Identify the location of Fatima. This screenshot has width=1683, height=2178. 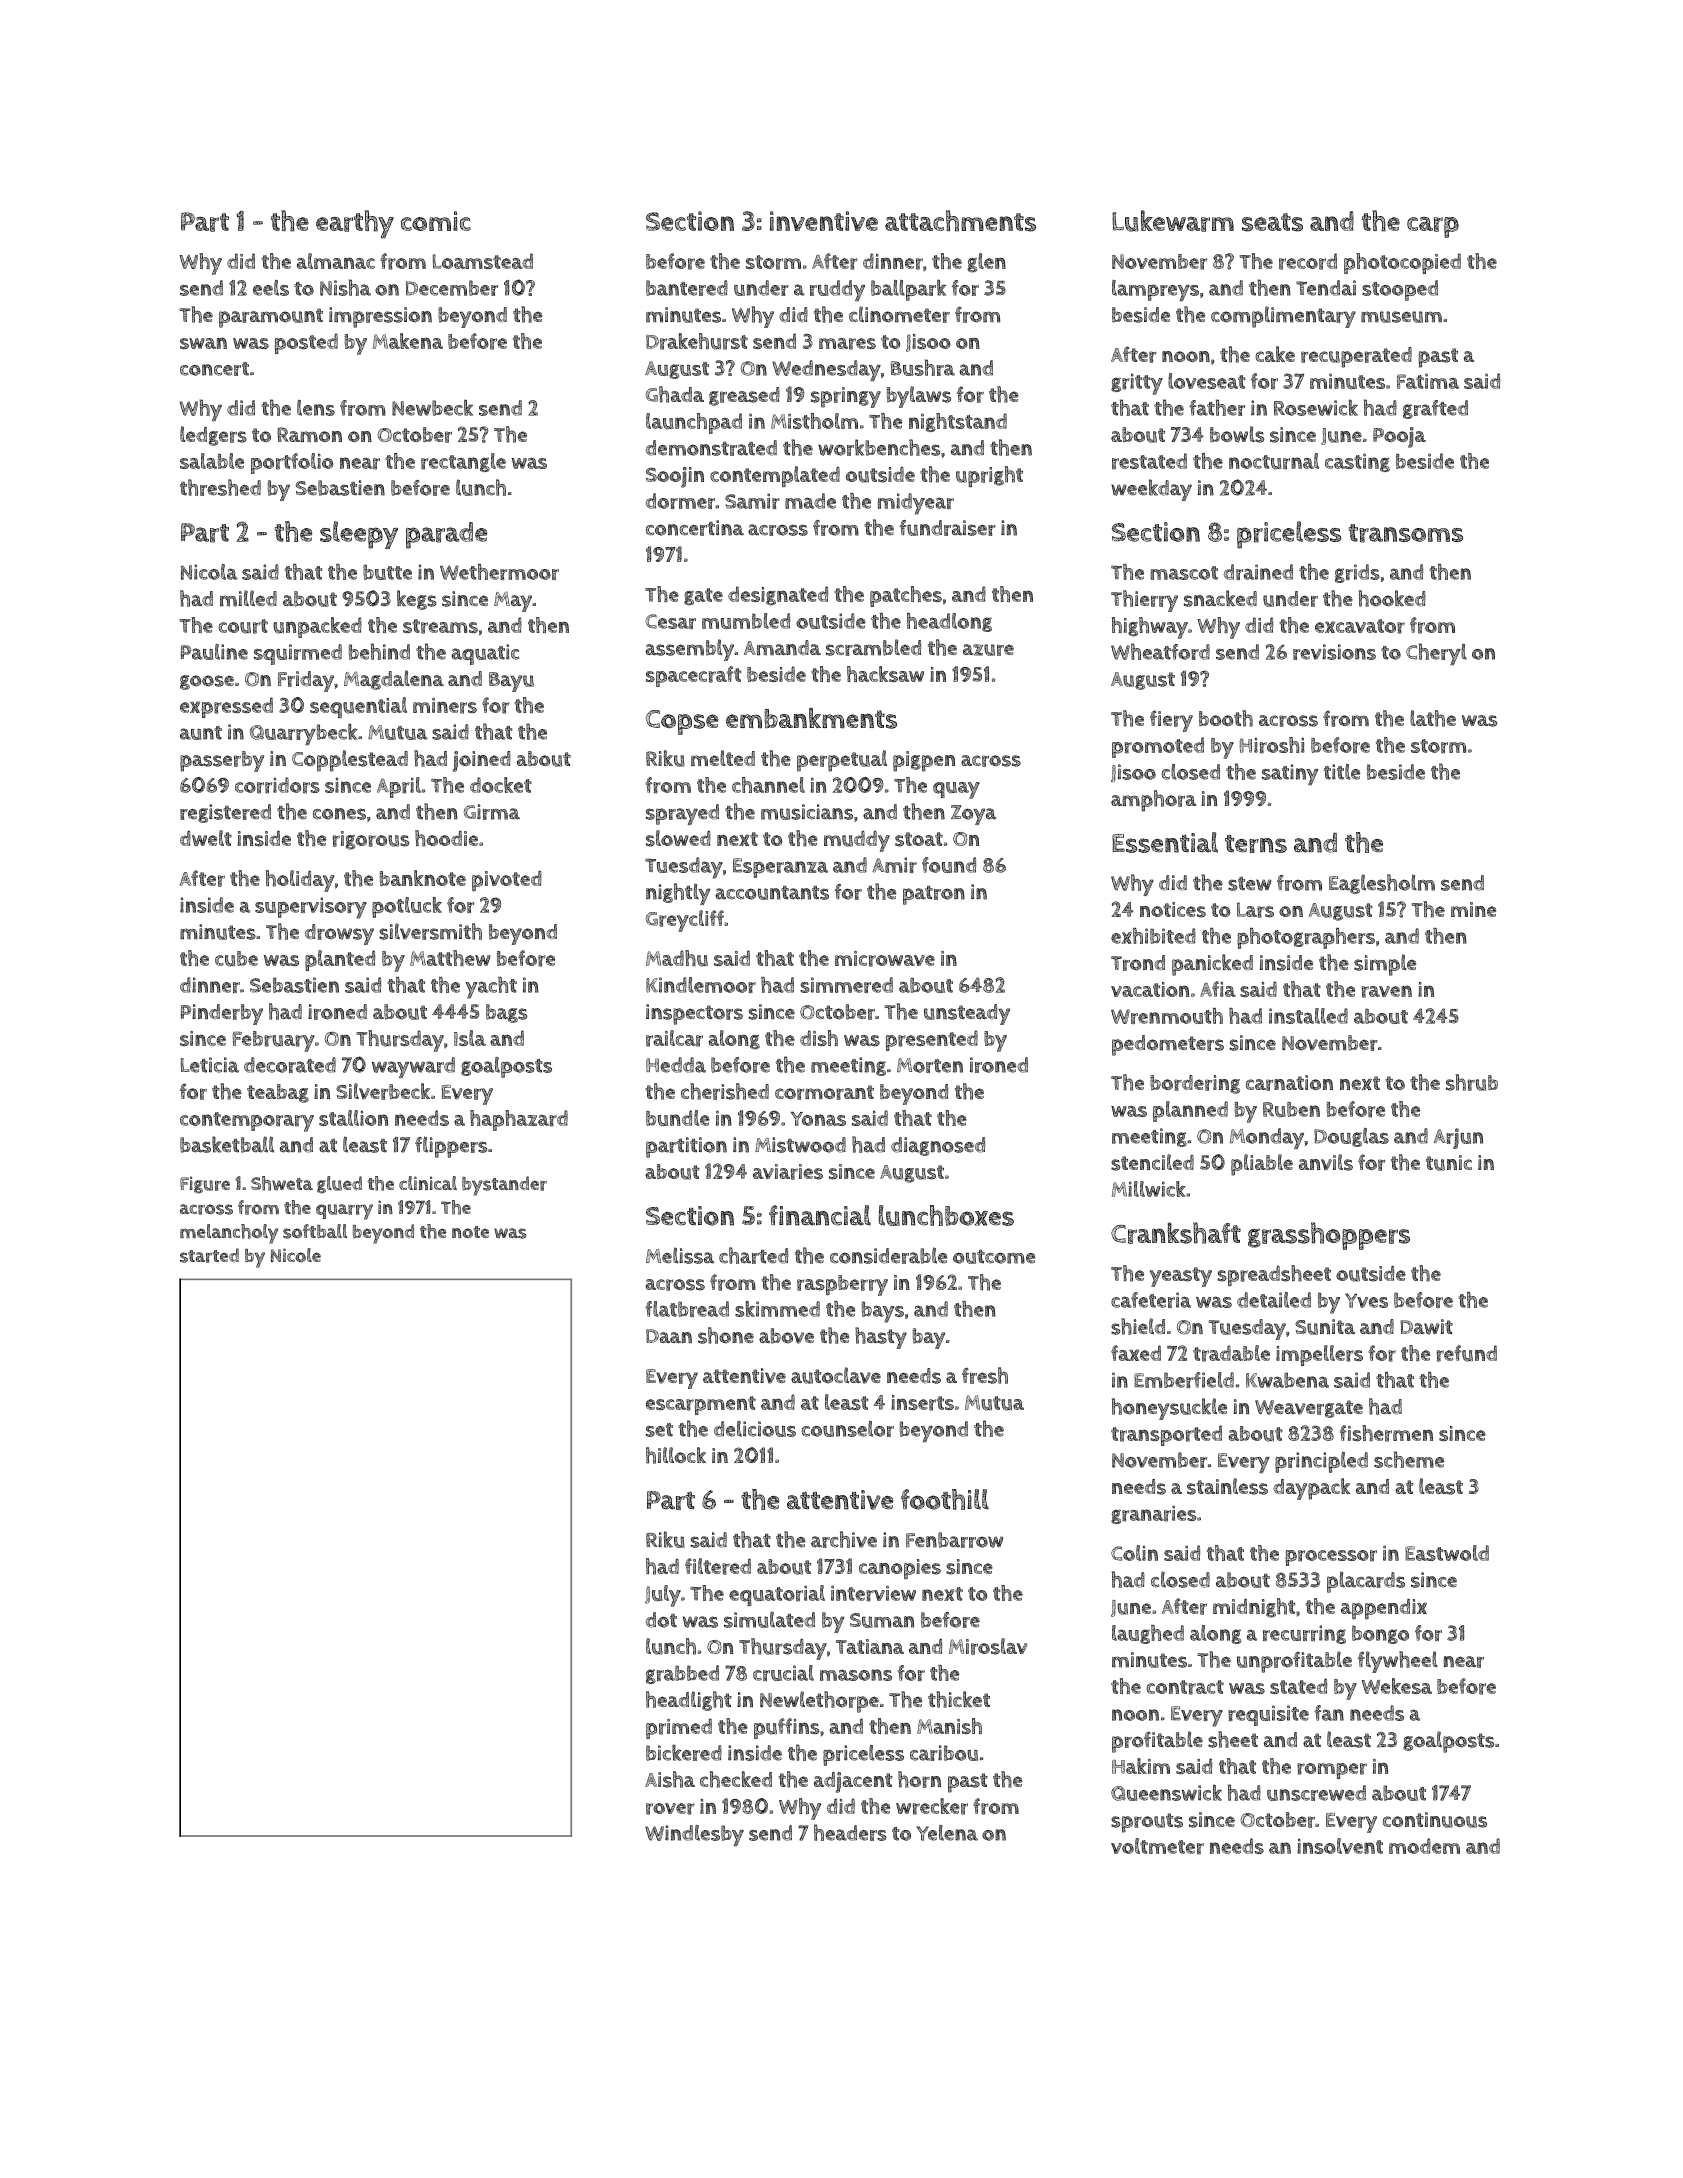
(1428, 381).
